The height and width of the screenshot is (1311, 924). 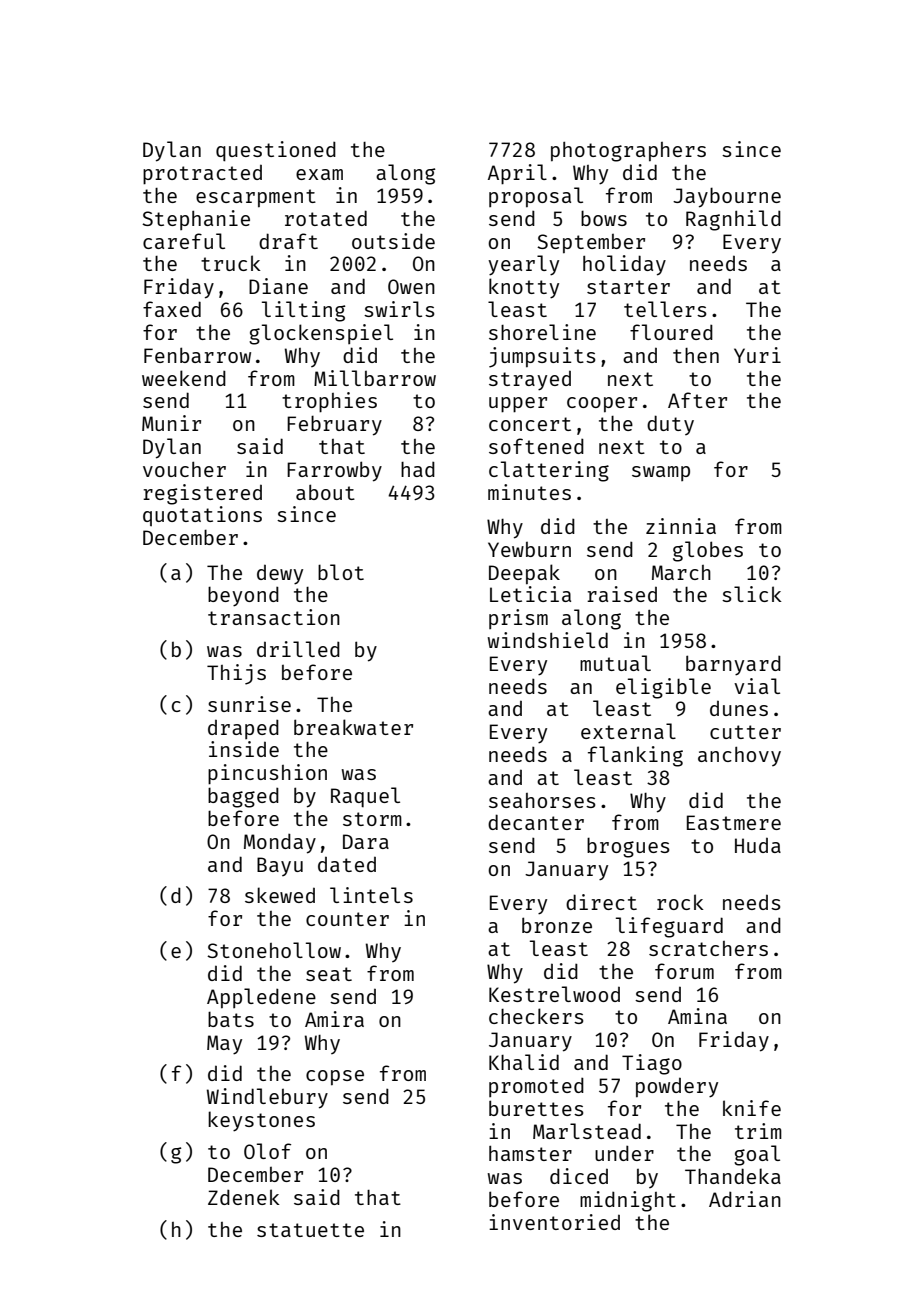 What do you see at coordinates (622, 594) in the screenshot?
I see `raised` at bounding box center [622, 594].
